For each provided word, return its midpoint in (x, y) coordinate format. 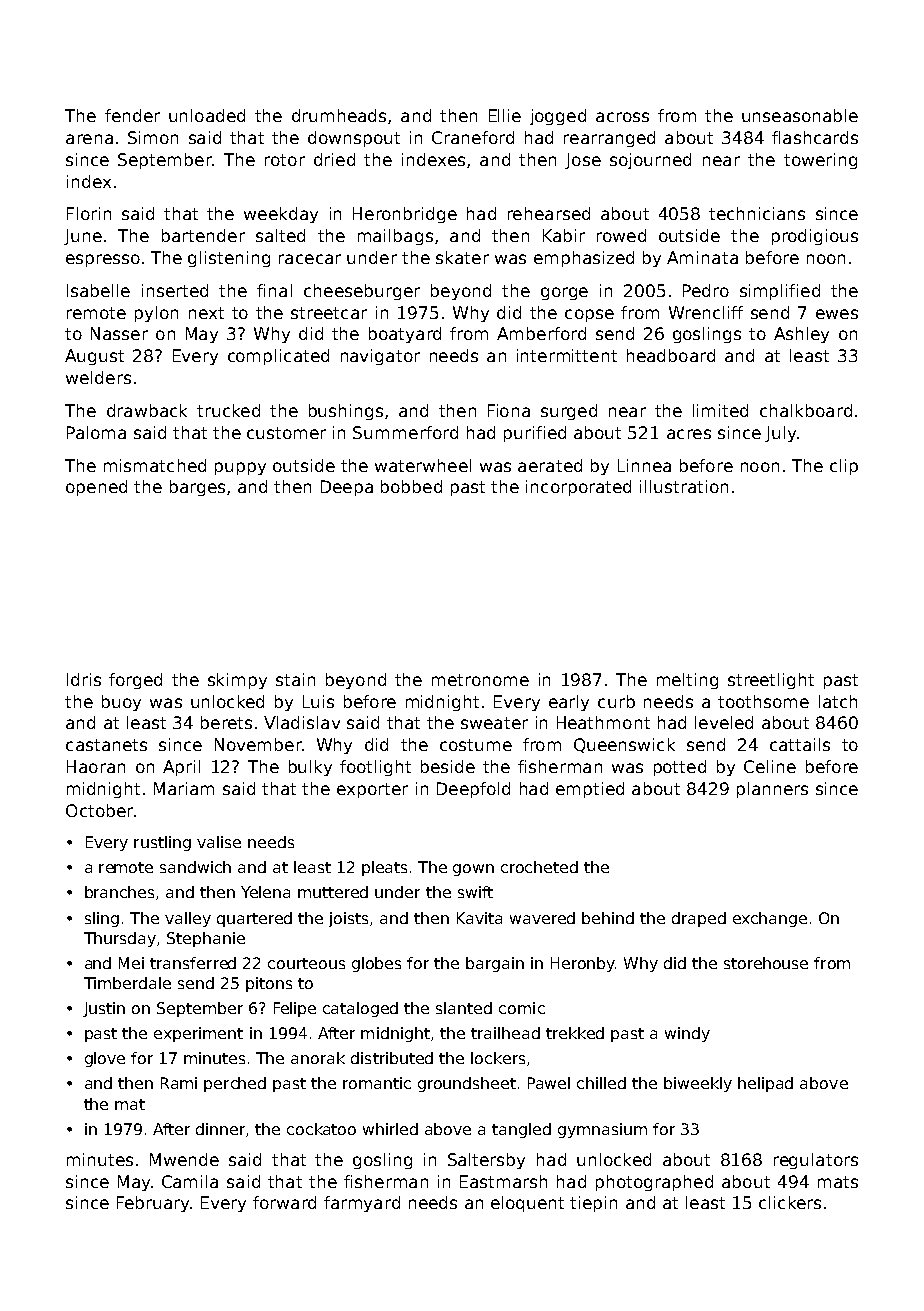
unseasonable (800, 115)
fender (132, 115)
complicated (278, 357)
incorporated (578, 488)
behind (608, 918)
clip (844, 467)
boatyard (405, 335)
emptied (590, 790)
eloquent (527, 1204)
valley (188, 919)
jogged (558, 117)
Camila (190, 1181)
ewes (837, 314)
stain (295, 679)
